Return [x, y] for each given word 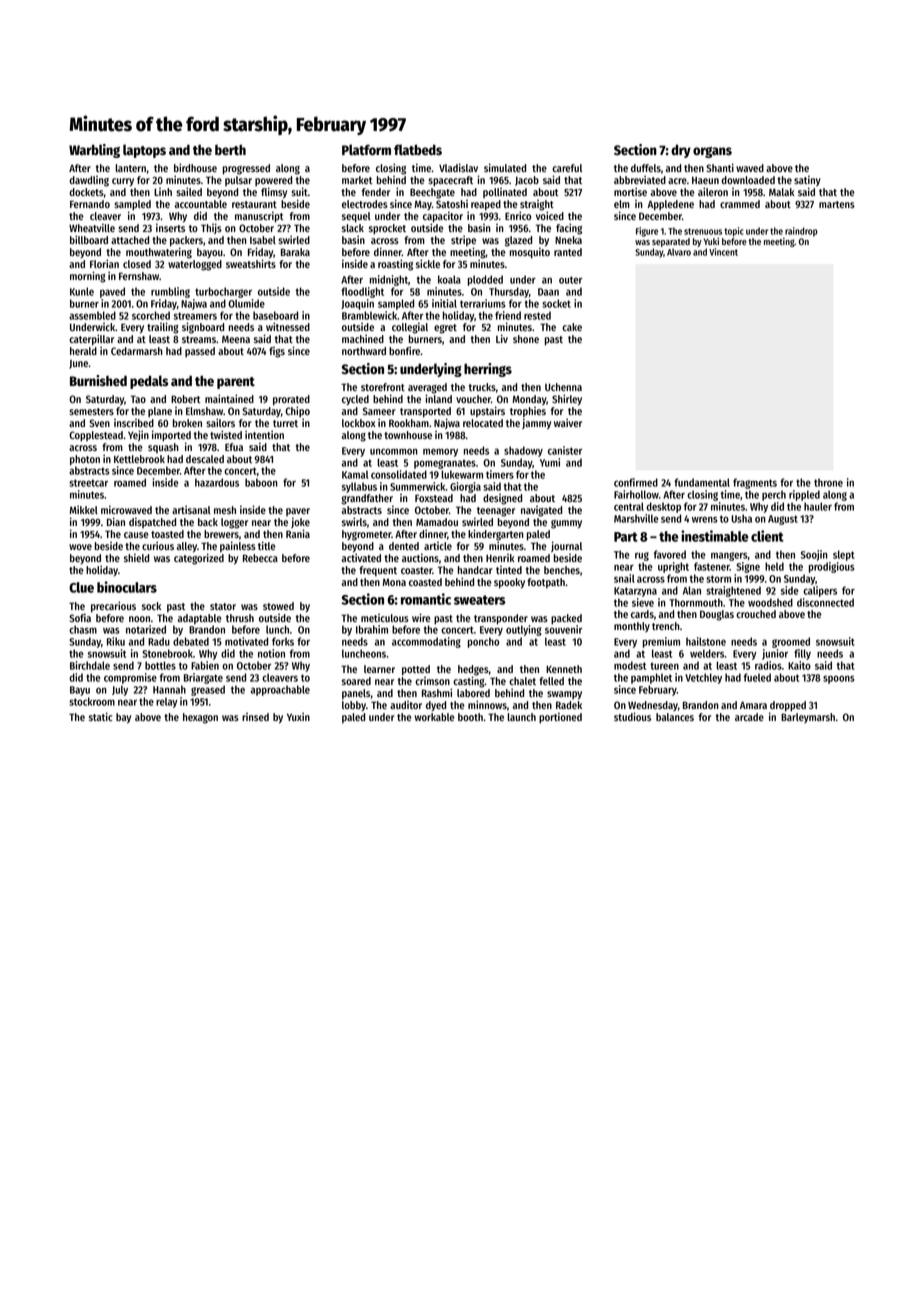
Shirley [567, 399]
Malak [781, 192]
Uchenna [563, 387]
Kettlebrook [139, 459]
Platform [366, 149]
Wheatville [92, 227]
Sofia [80, 617]
